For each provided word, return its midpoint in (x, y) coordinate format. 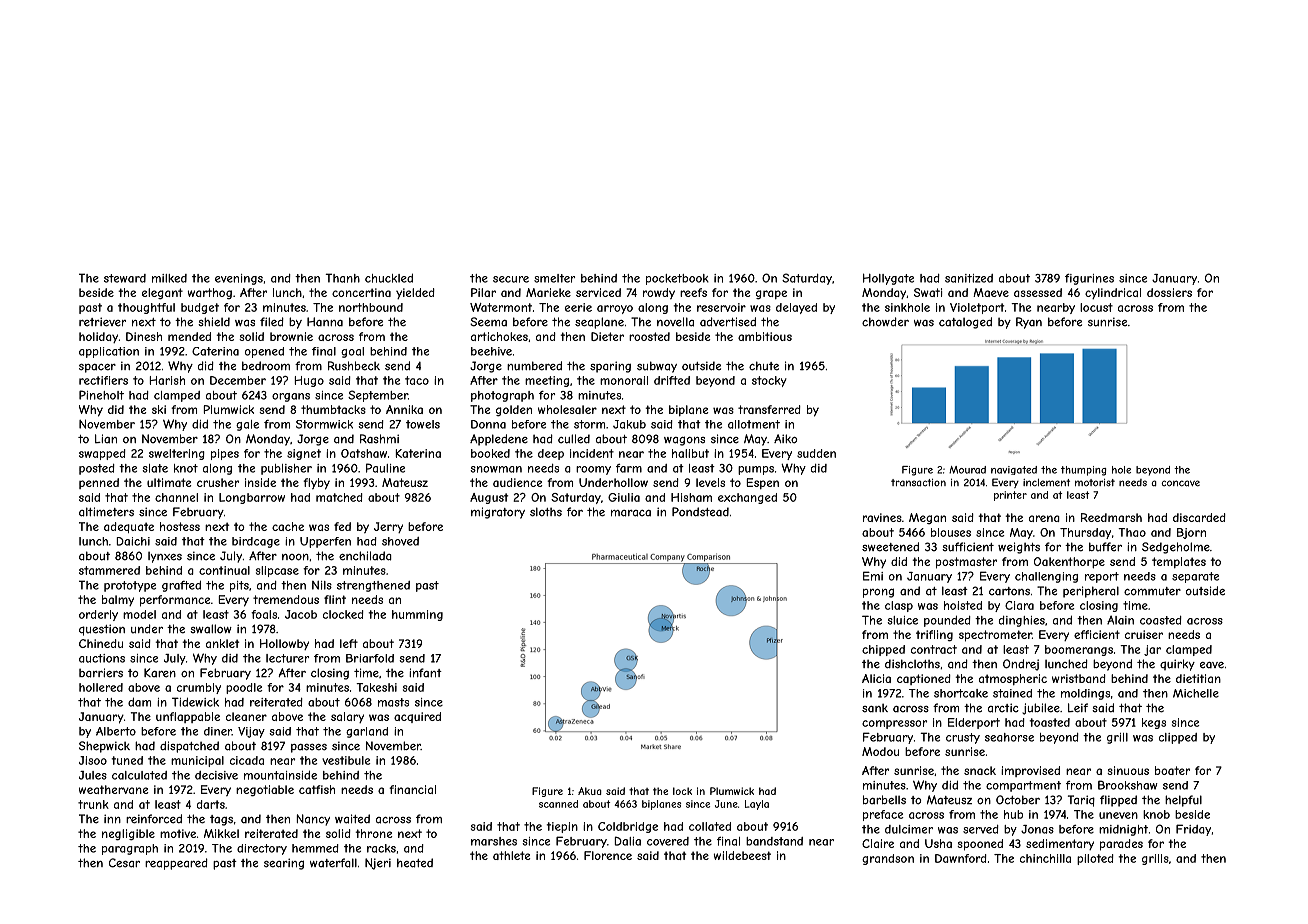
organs (291, 397)
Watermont (501, 307)
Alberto (116, 731)
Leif (1078, 708)
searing (284, 864)
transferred (769, 409)
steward (125, 278)
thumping (1084, 471)
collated (710, 826)
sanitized (969, 278)
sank (875, 708)
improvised (1030, 771)
